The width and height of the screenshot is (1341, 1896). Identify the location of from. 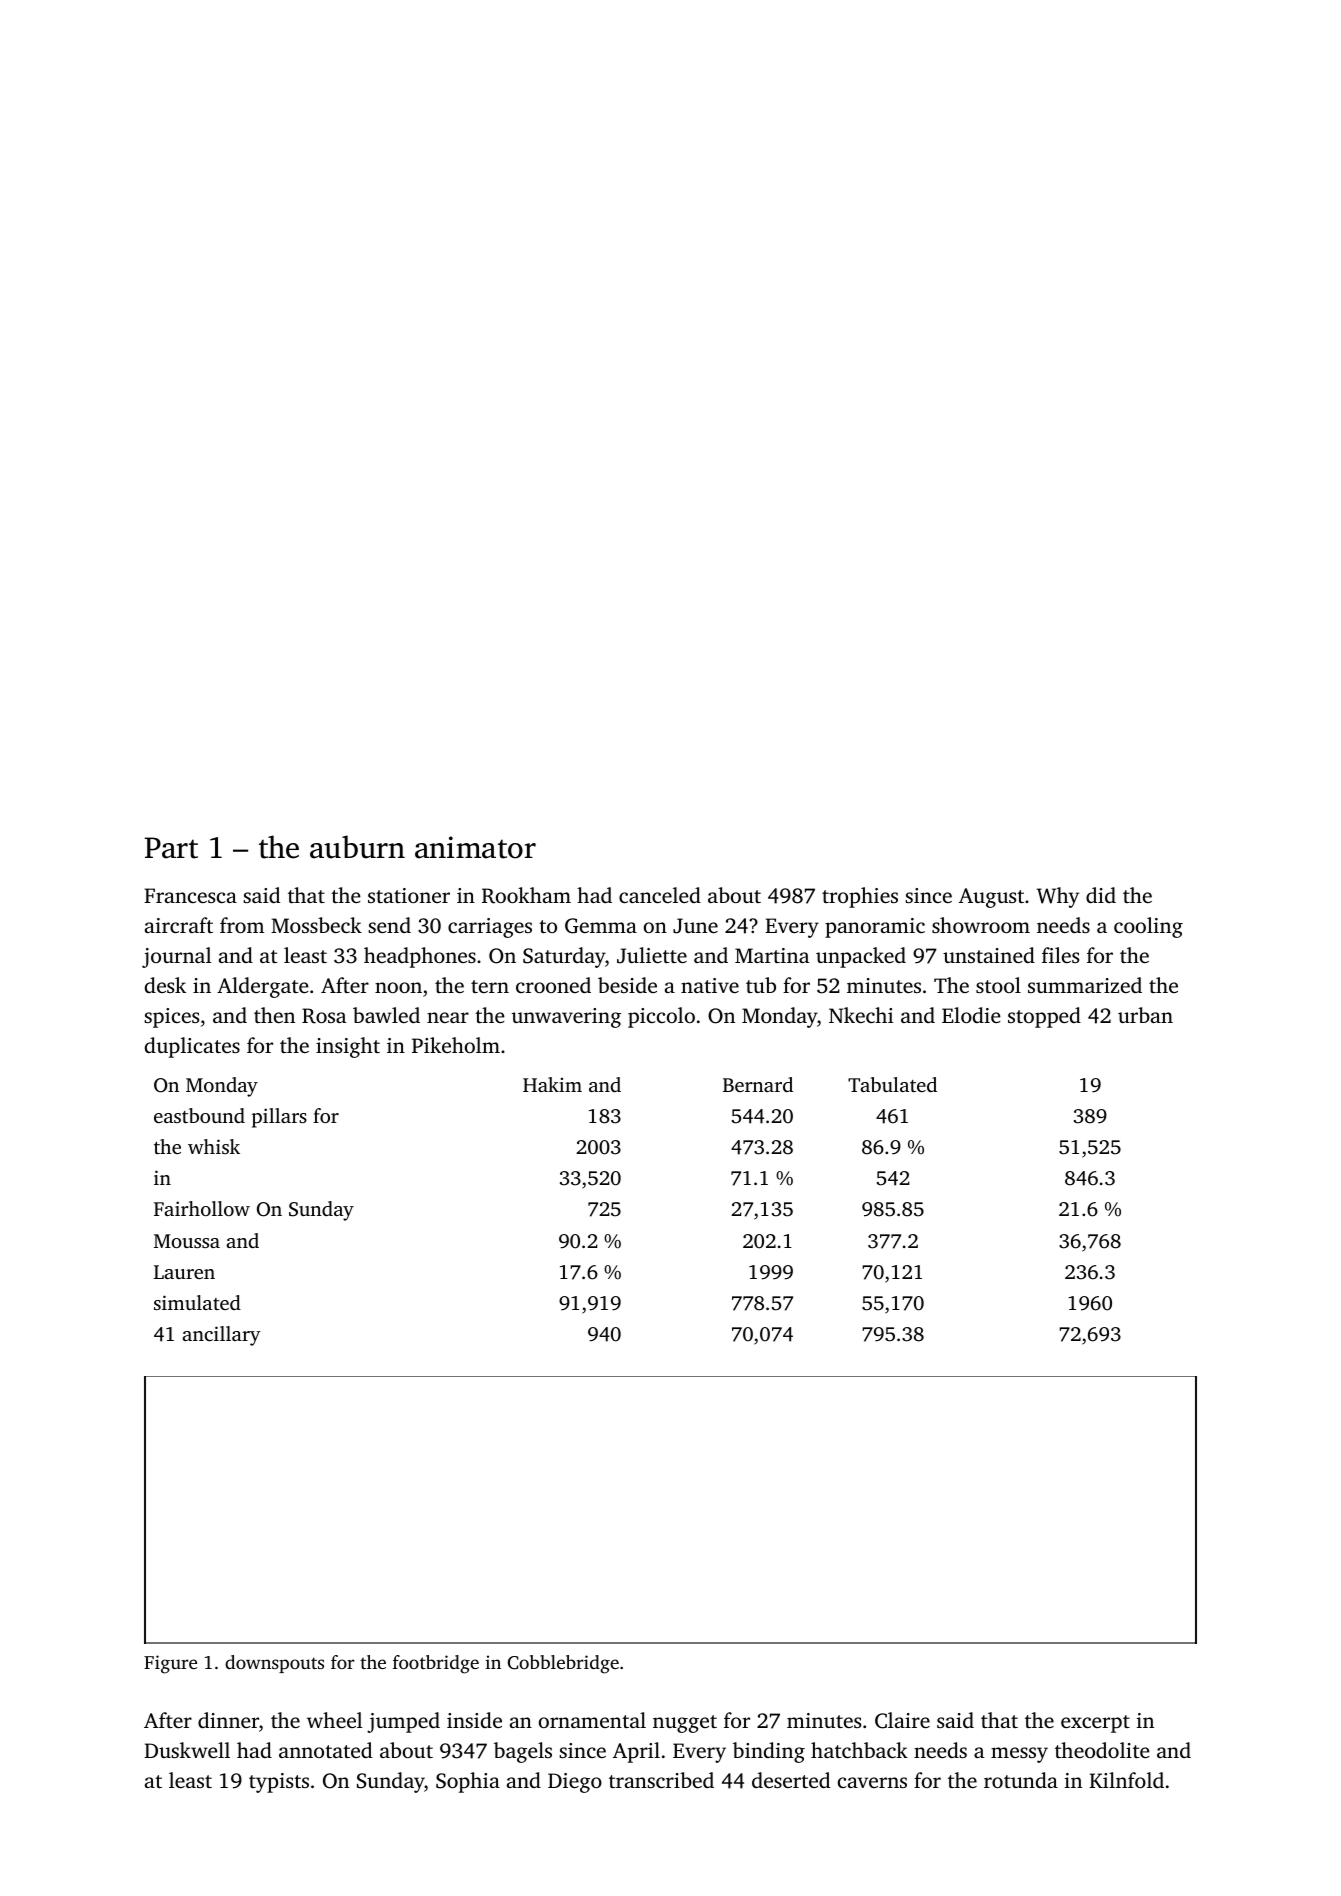
(242, 925).
